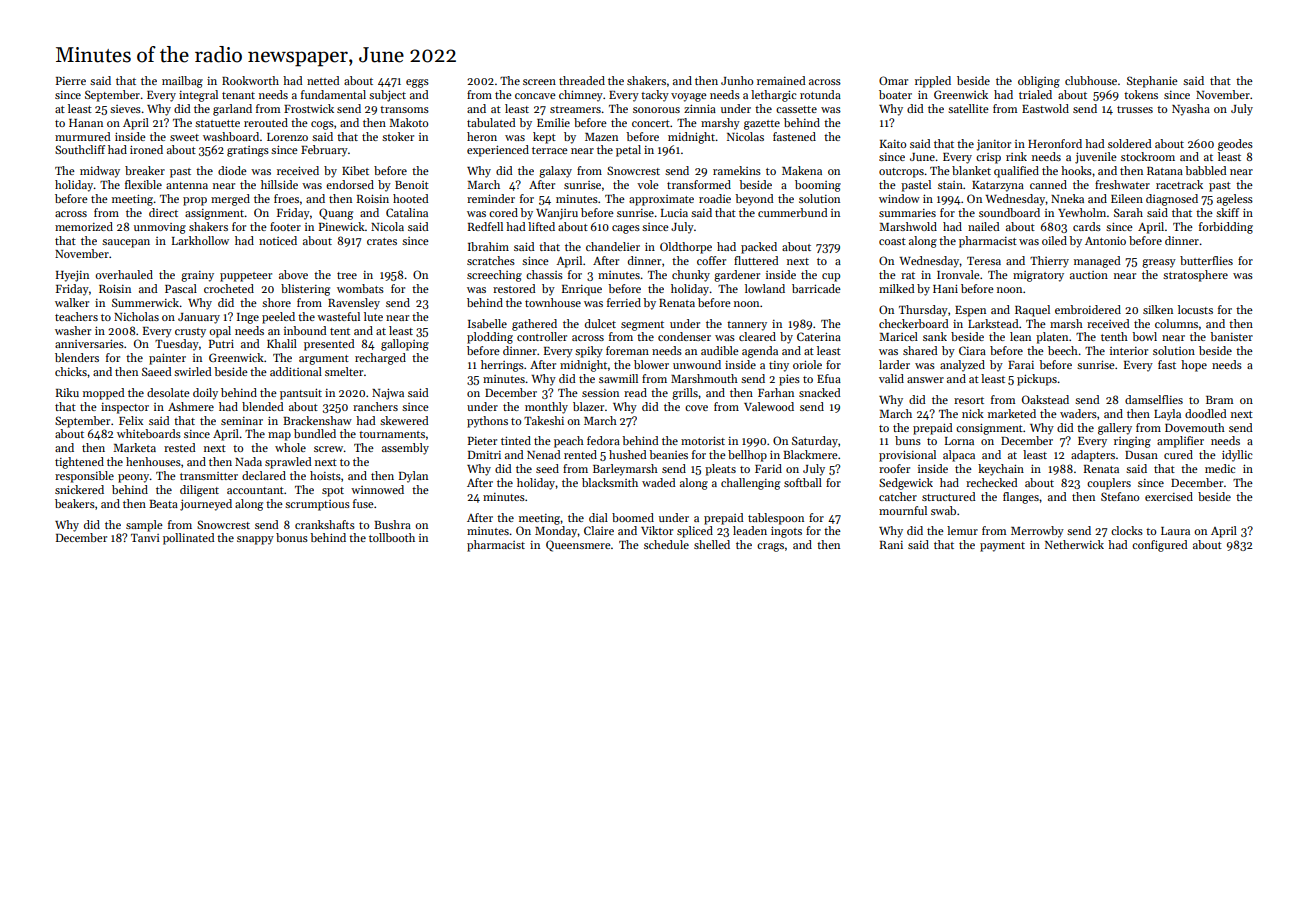  What do you see at coordinates (1160, 546) in the page?
I see `configured` at bounding box center [1160, 546].
